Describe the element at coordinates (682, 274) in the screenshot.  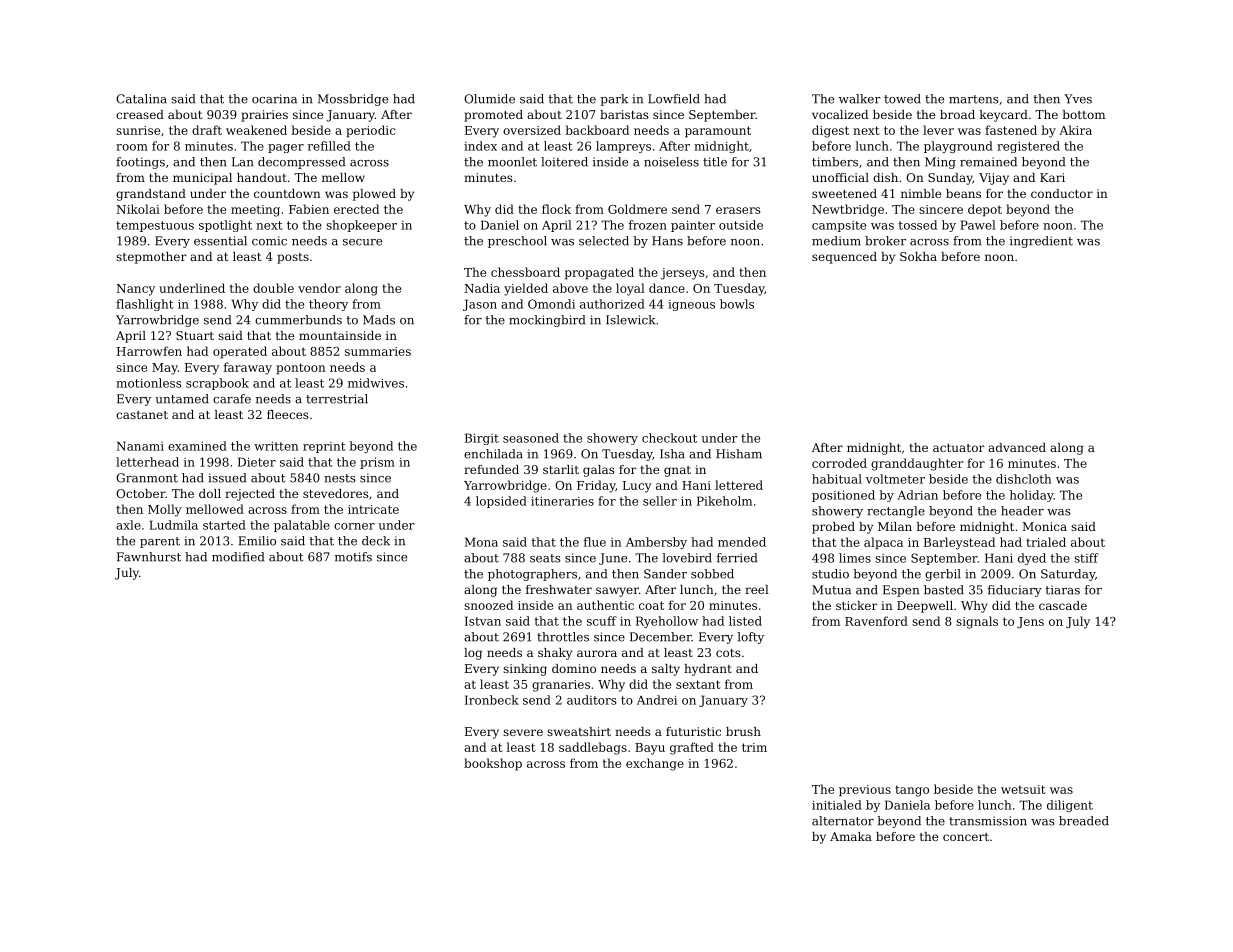
I see `jerseys` at that location.
